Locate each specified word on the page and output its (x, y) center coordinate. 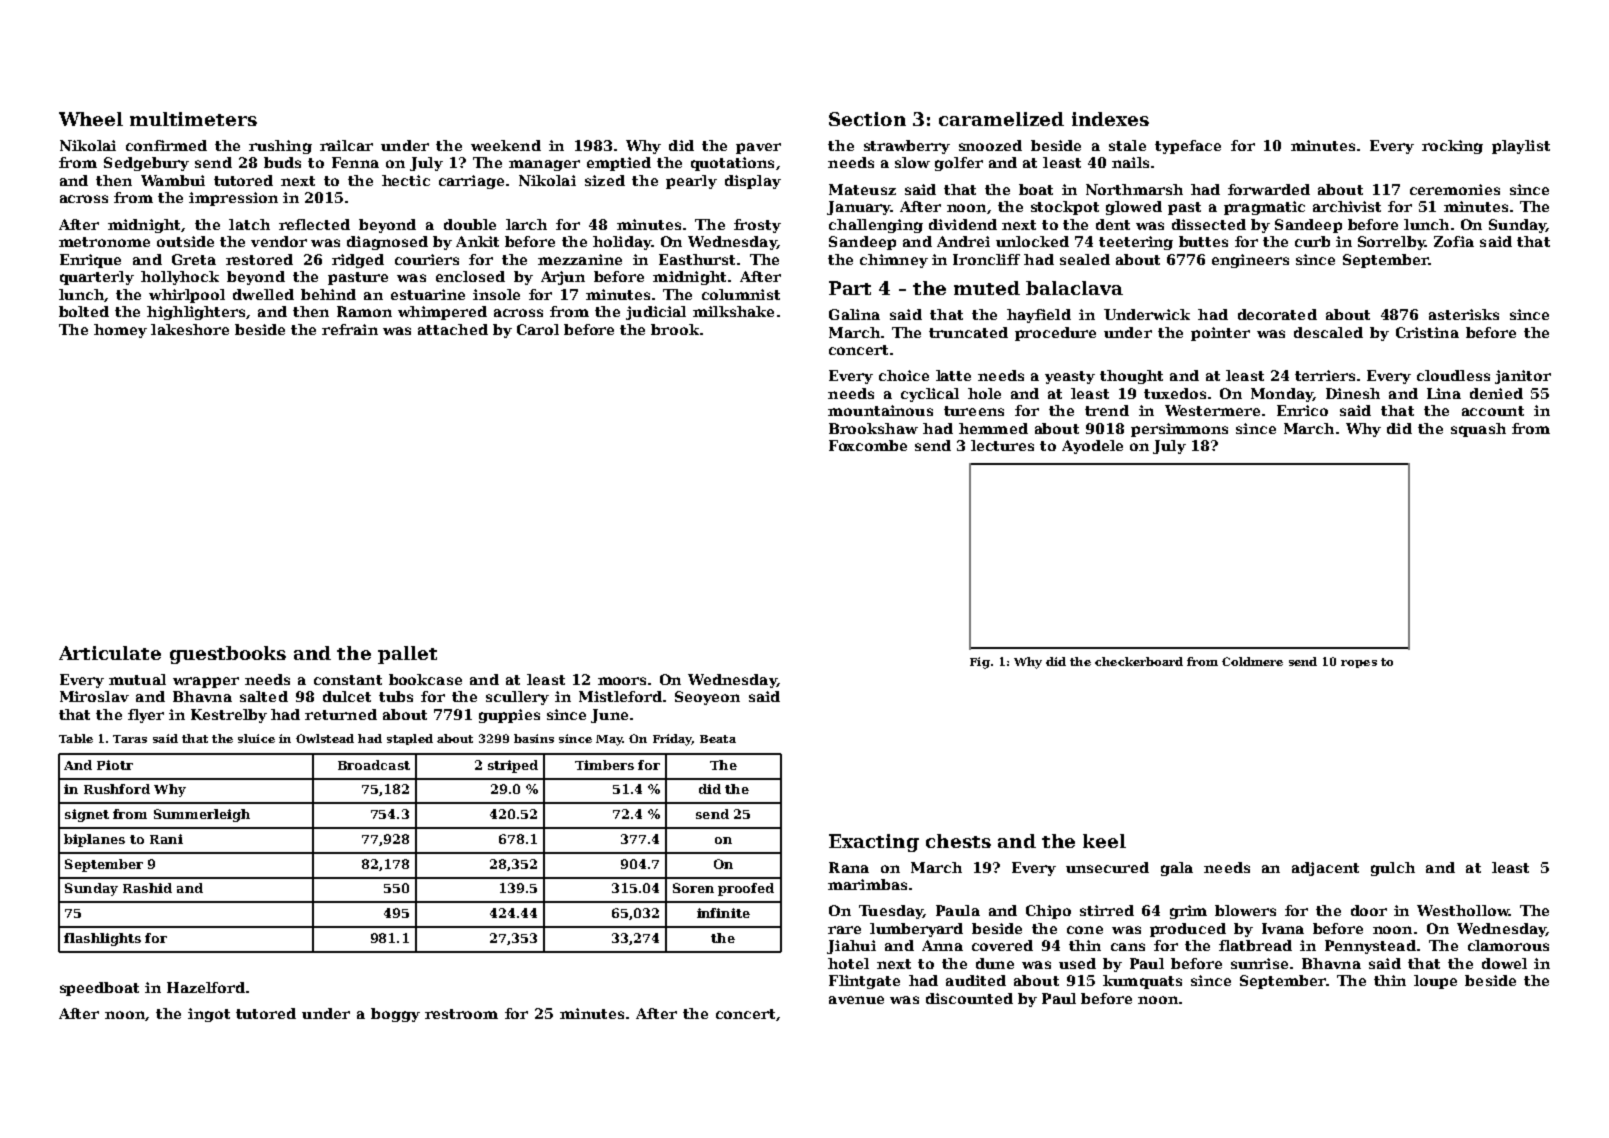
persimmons (1179, 430)
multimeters (193, 119)
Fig (980, 663)
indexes (1110, 119)
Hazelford (206, 987)
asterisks (1464, 314)
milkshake (733, 311)
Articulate (110, 653)
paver (758, 148)
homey (120, 331)
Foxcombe (868, 445)
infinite (723, 913)
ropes (1359, 664)
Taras (130, 739)
